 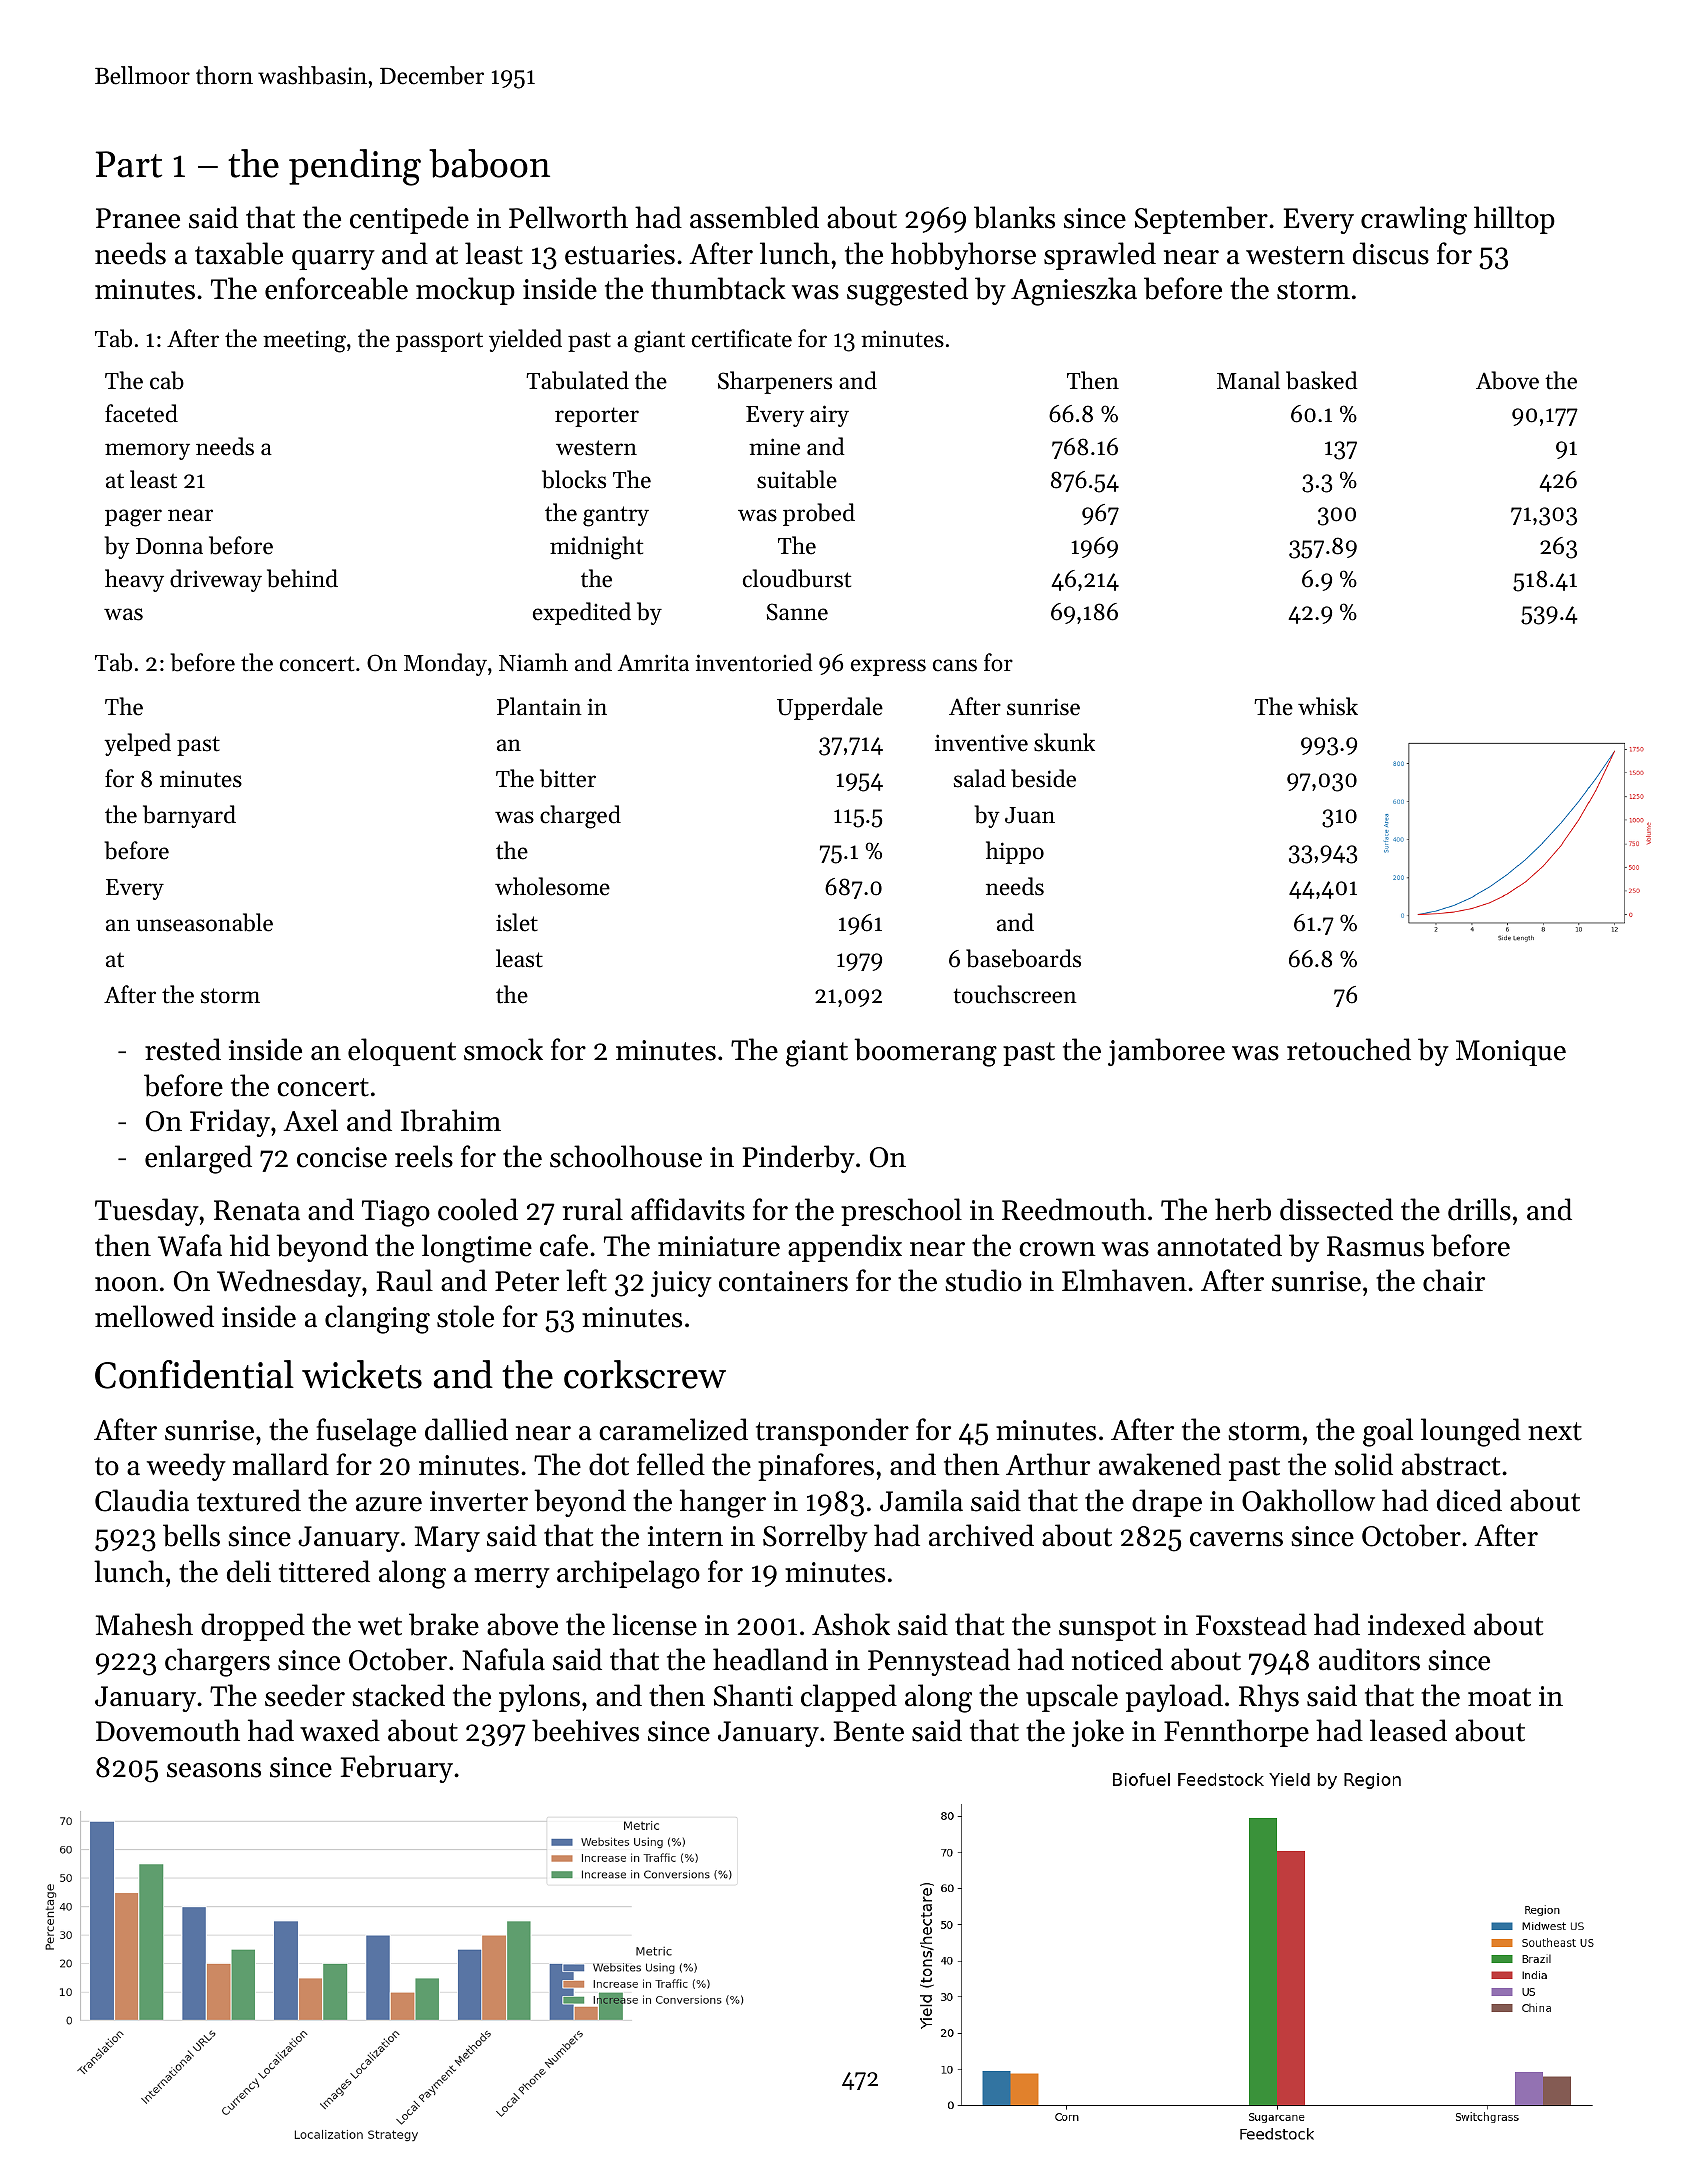 What do you see at coordinates (1555, 1431) in the screenshot?
I see `next` at bounding box center [1555, 1431].
